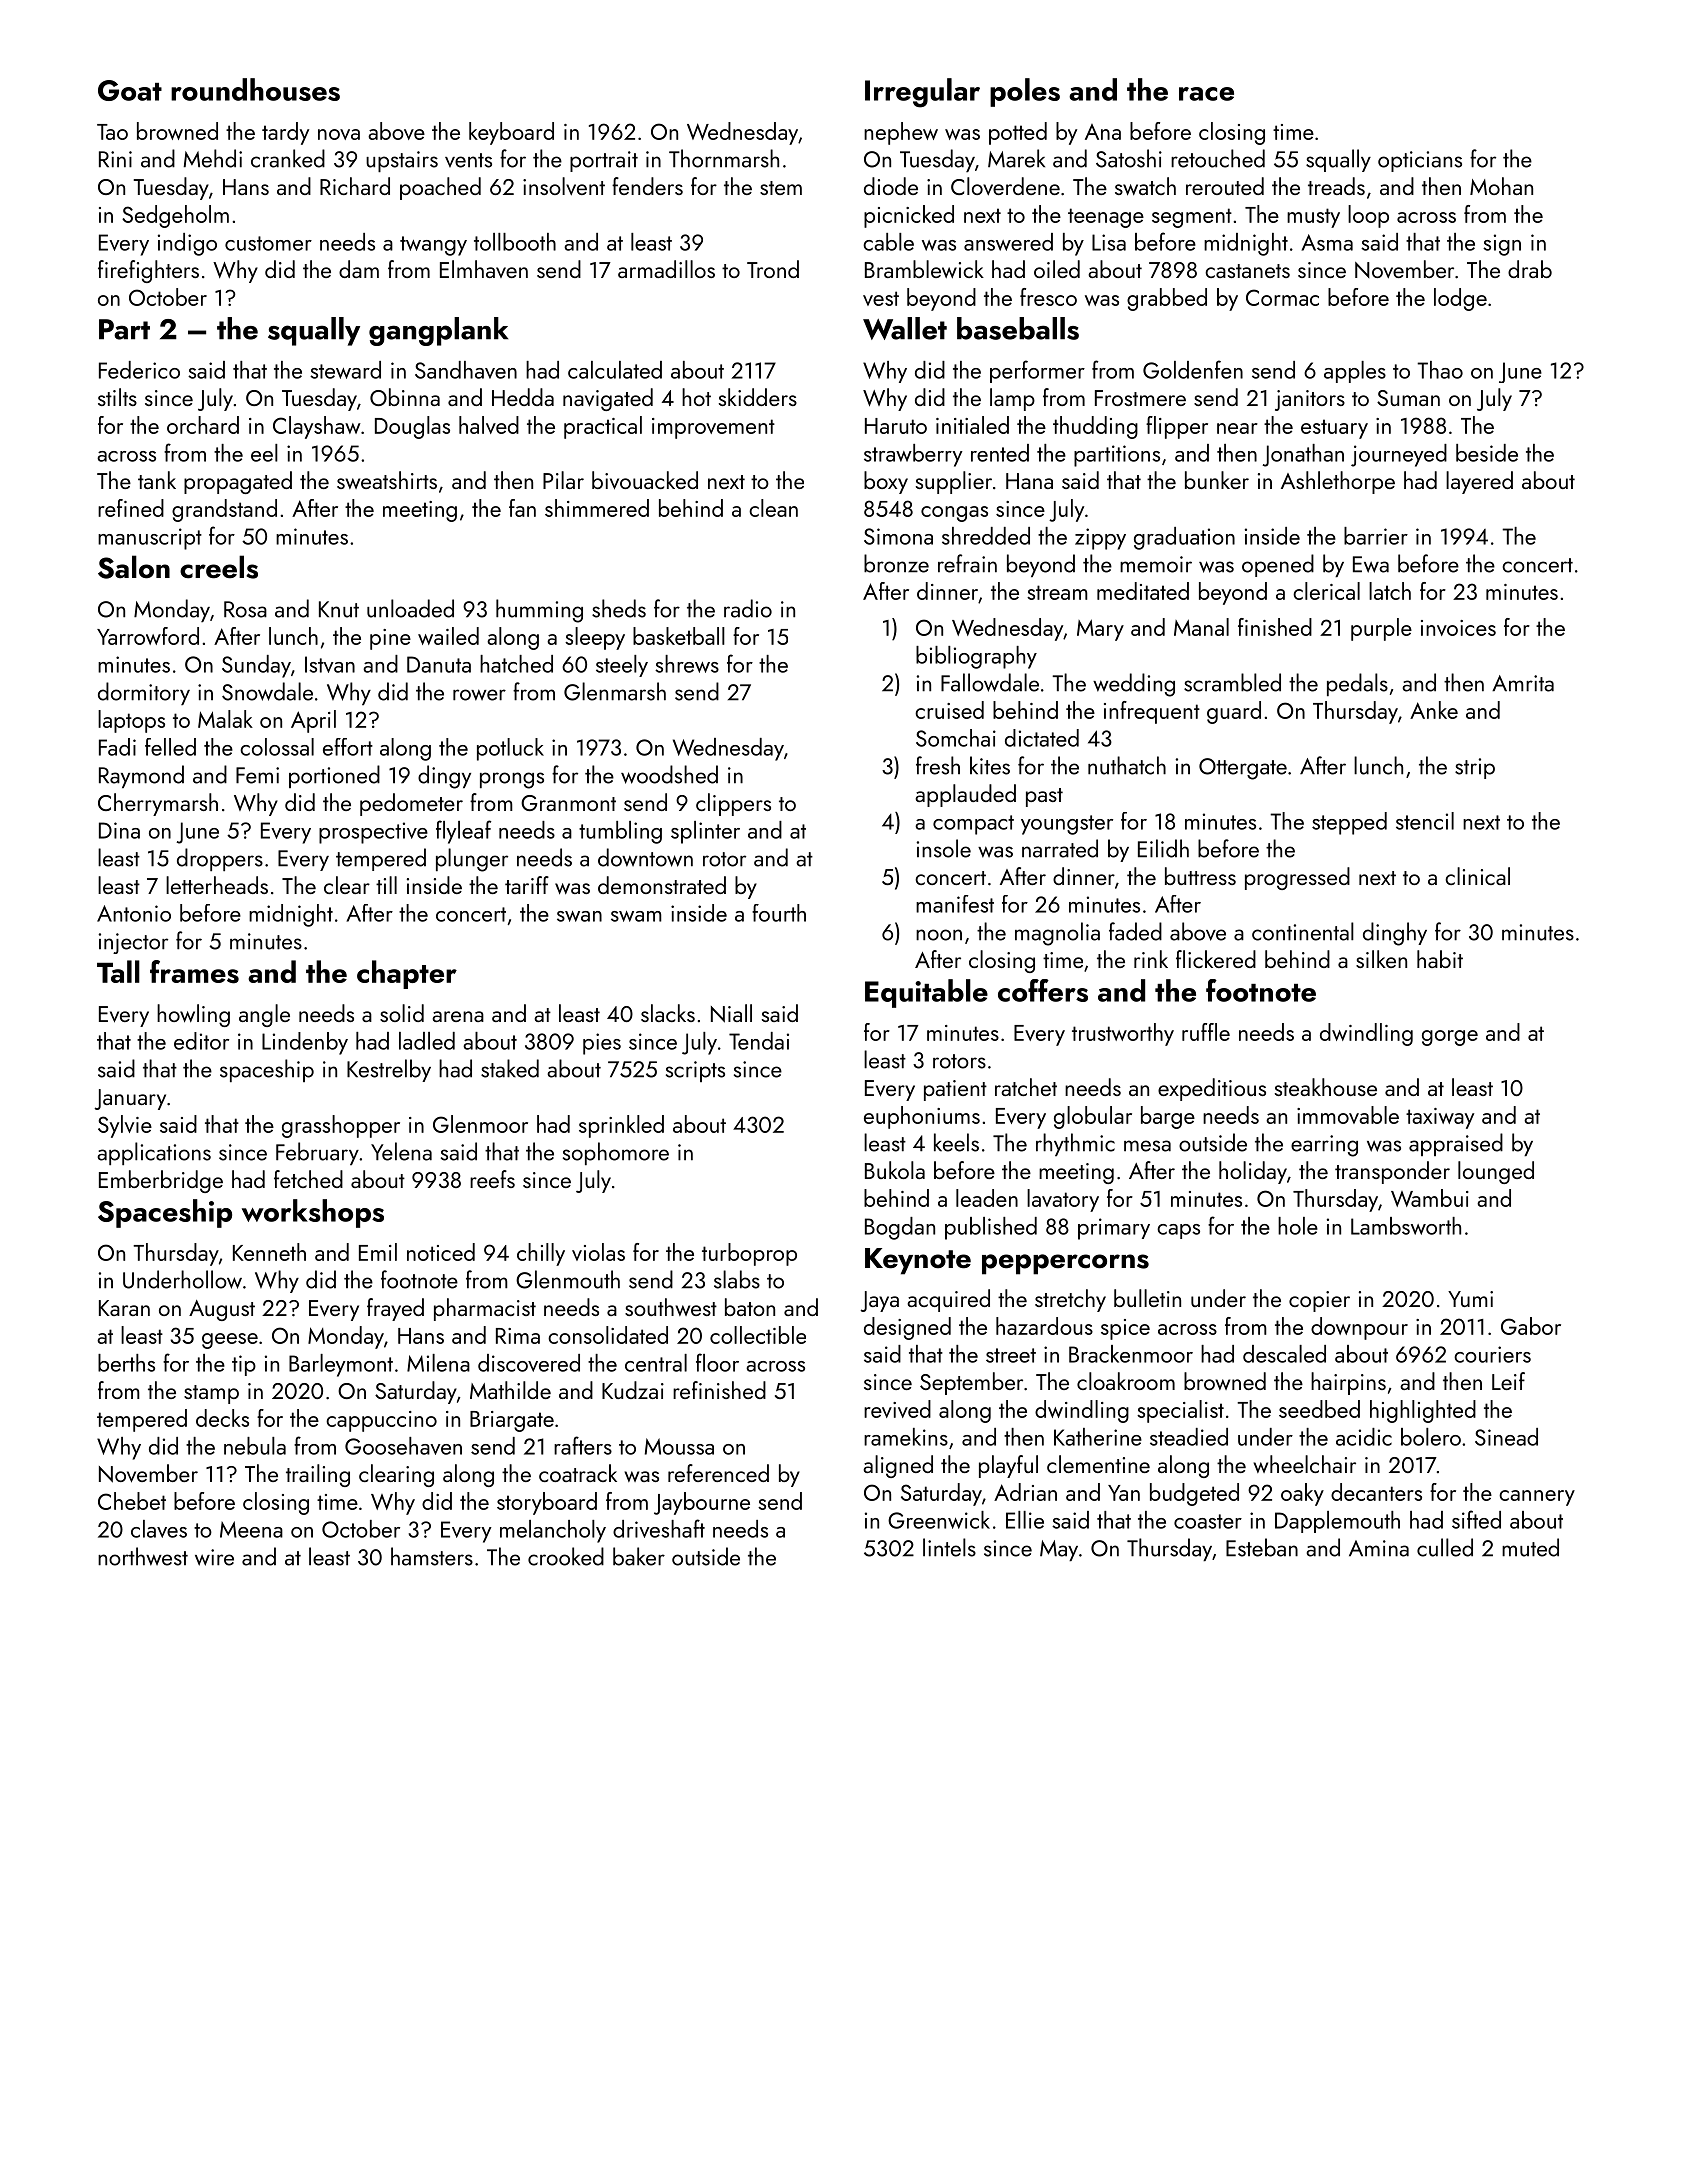 The height and width of the document is (2178, 1683). I want to click on opticians, so click(1420, 161).
